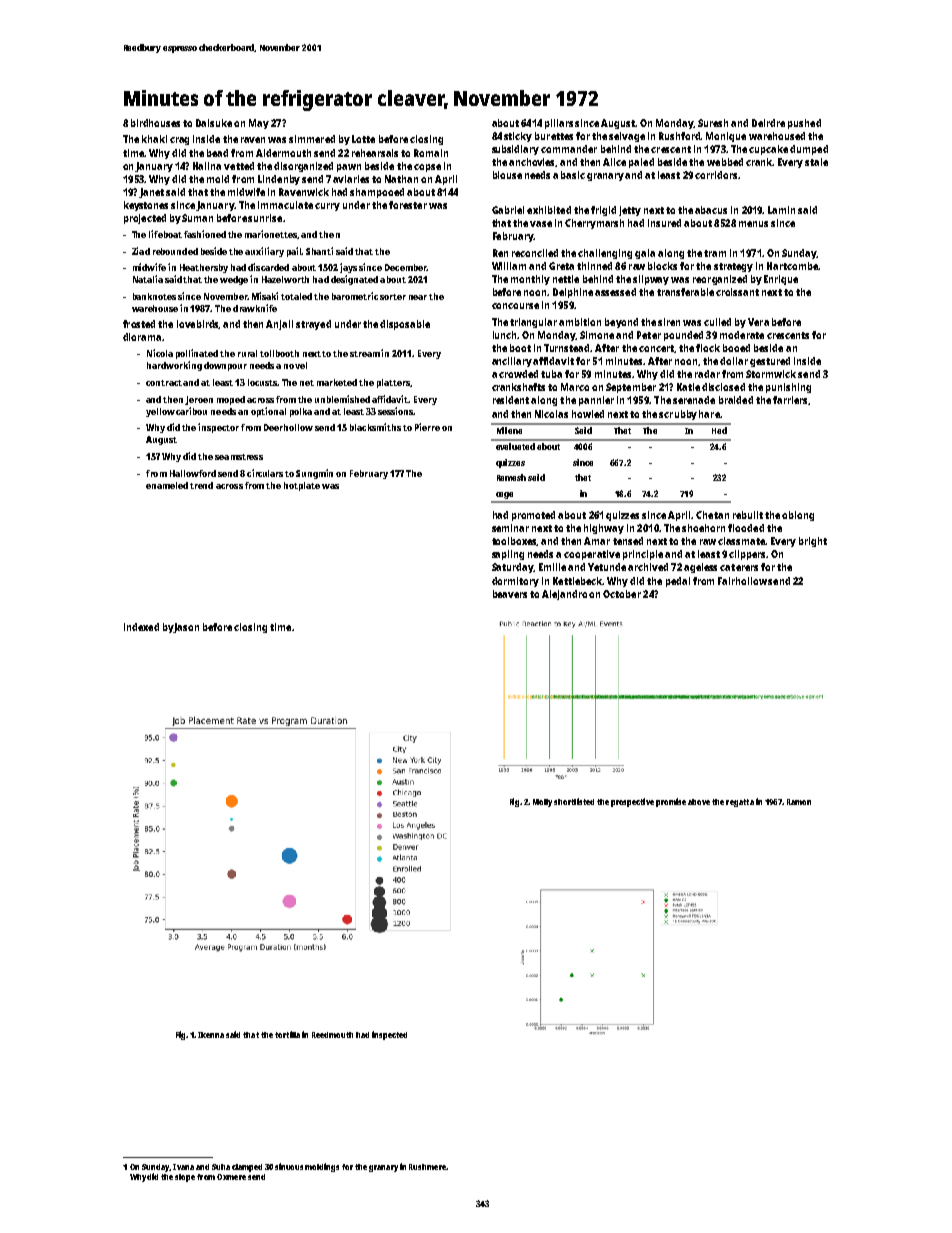 Image resolution: width=952 pixels, height=1233 pixels. I want to click on regatta, so click(740, 803).
